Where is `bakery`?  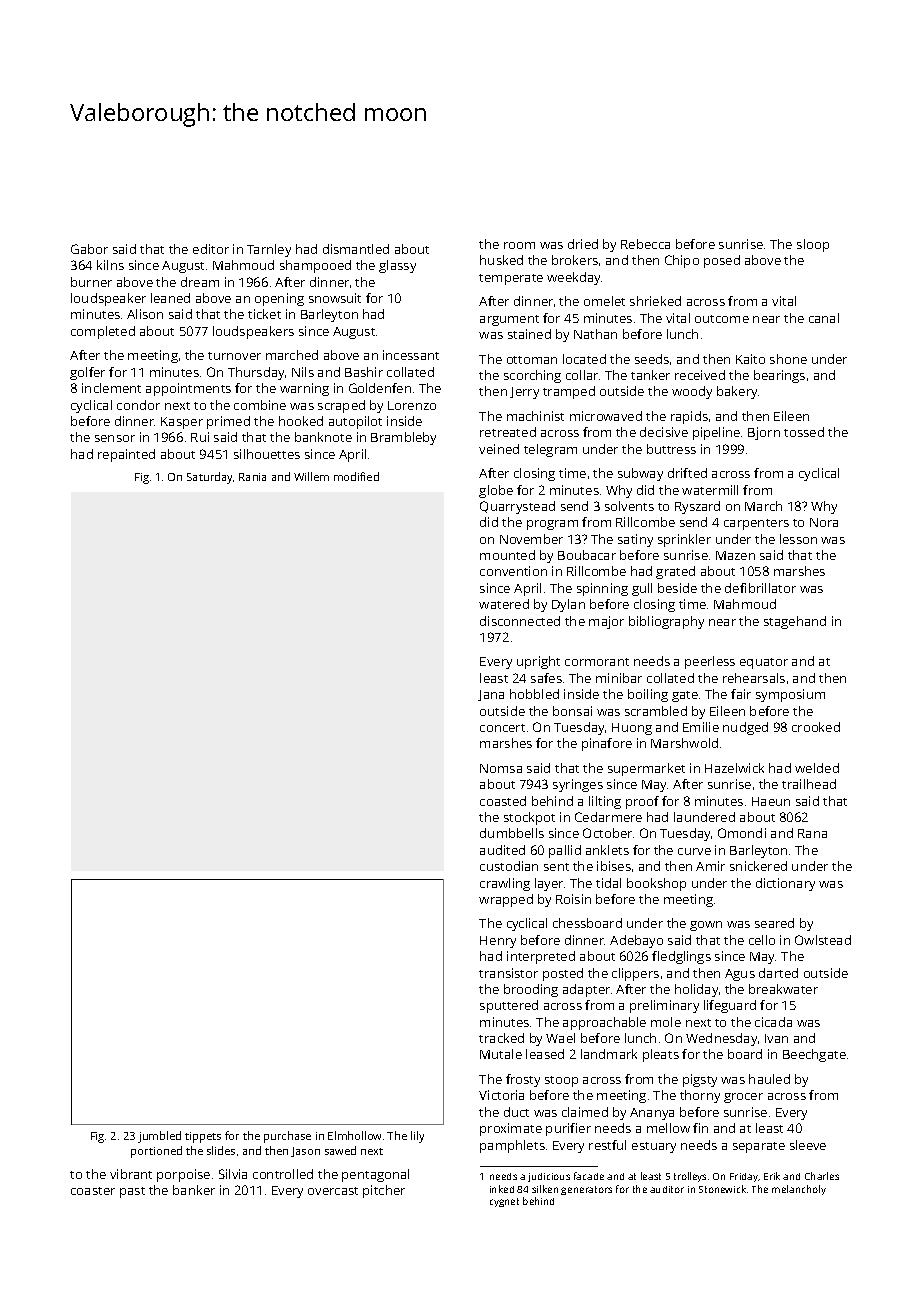 bakery is located at coordinates (737, 392).
